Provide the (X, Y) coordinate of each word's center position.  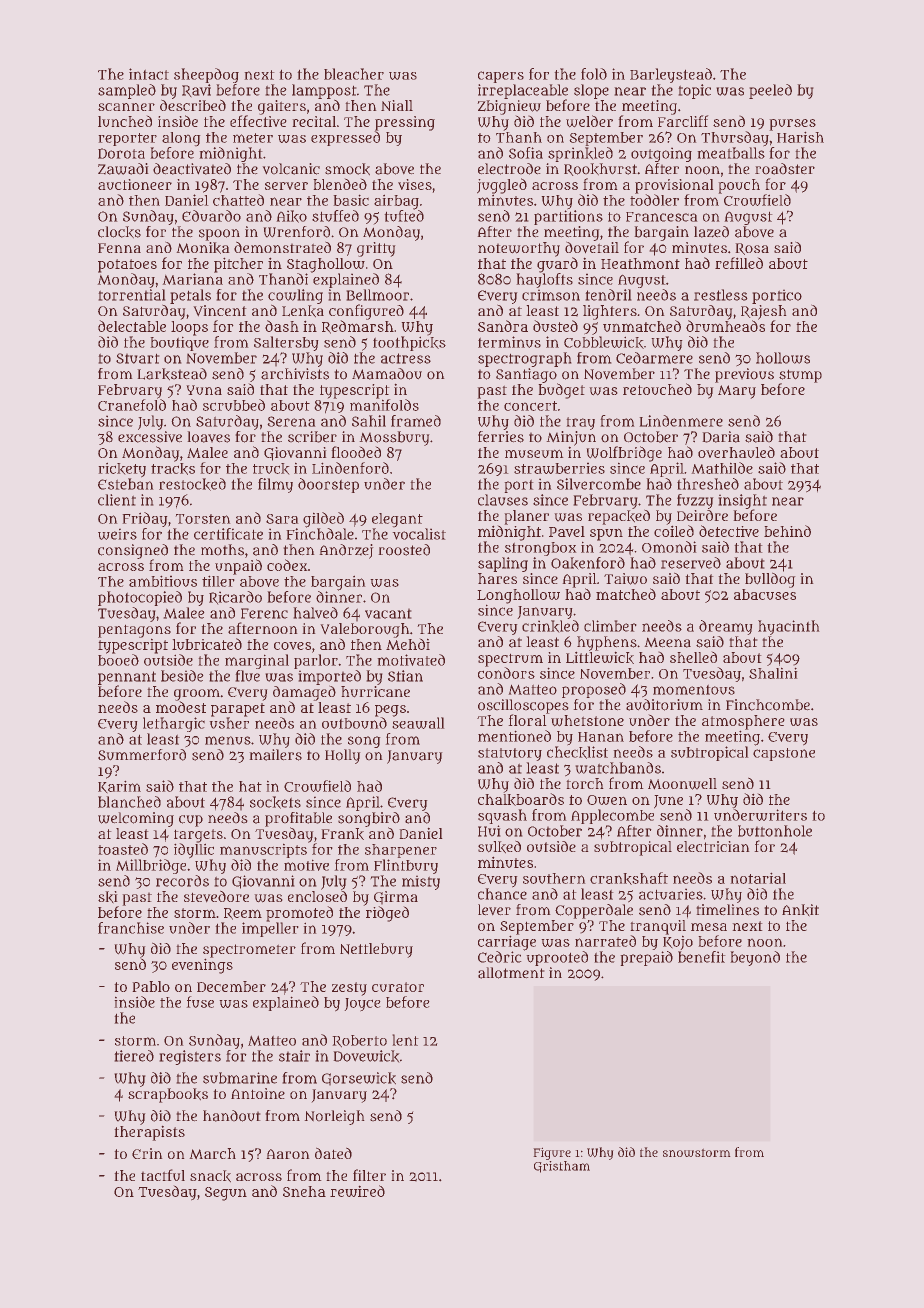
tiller (218, 581)
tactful (163, 1175)
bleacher (354, 74)
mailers (275, 755)
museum (534, 453)
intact (149, 74)
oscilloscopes (523, 706)
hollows (783, 358)
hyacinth (789, 627)
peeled (770, 91)
